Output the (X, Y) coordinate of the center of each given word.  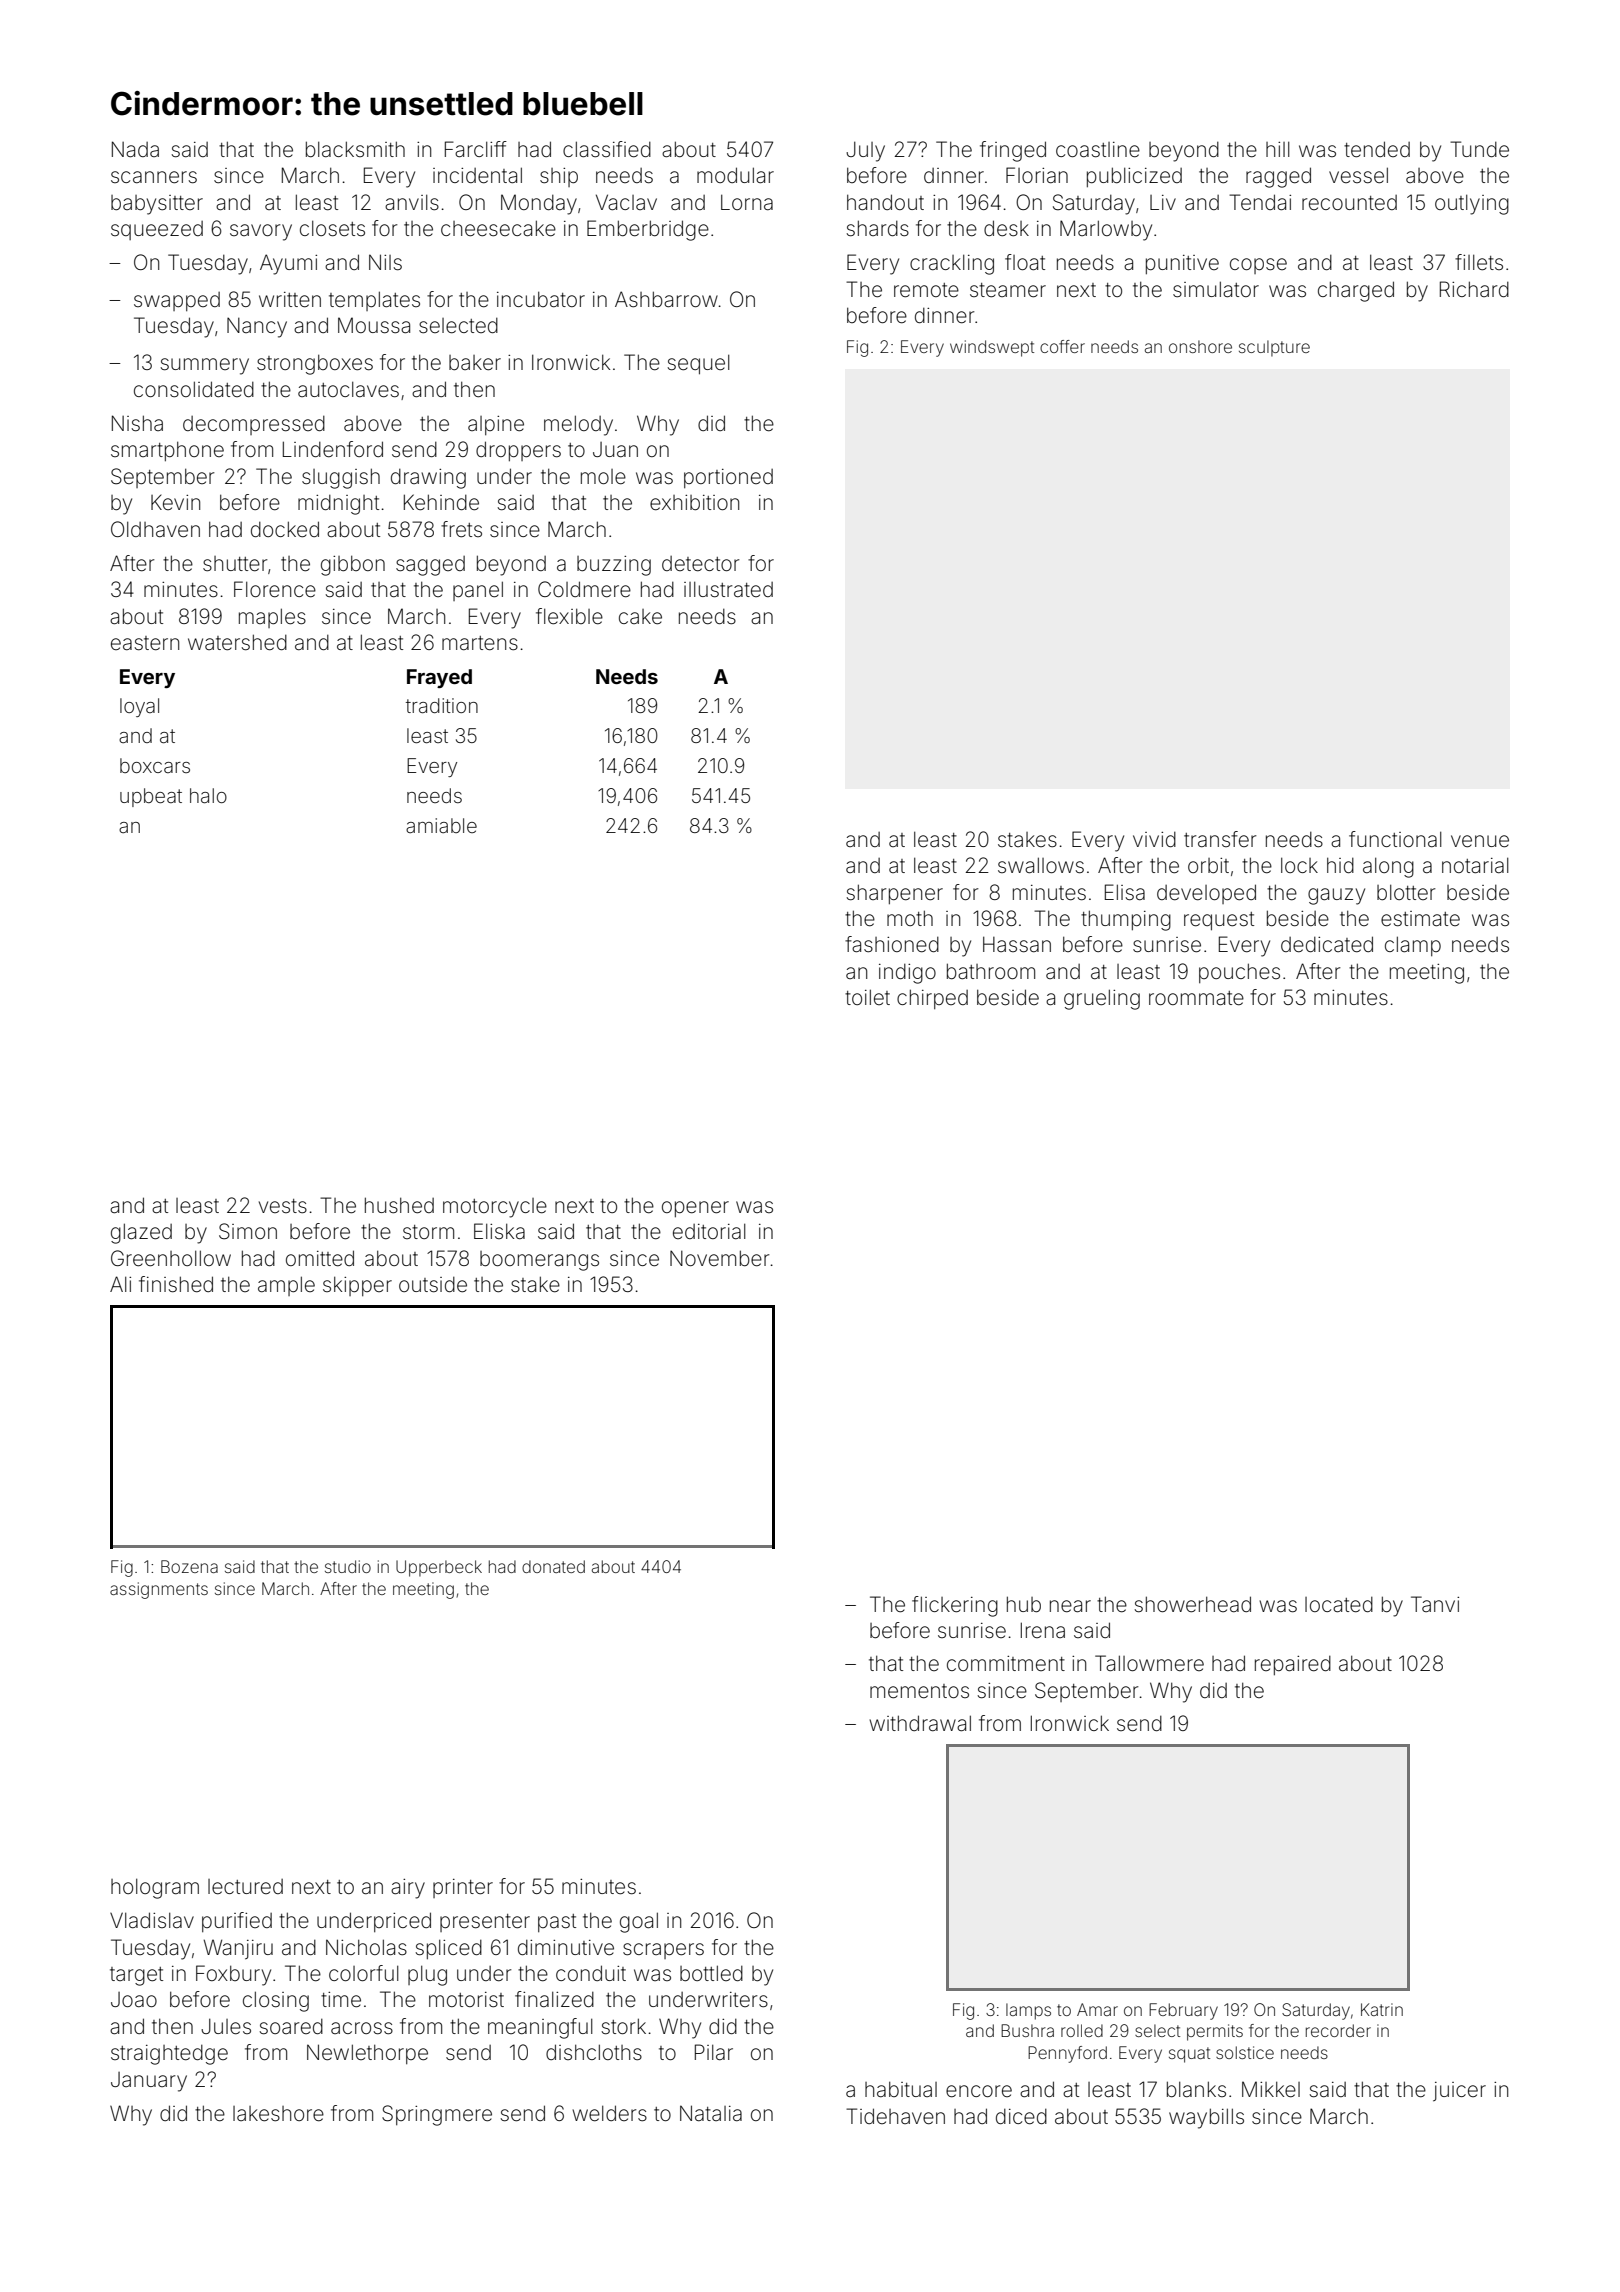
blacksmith (355, 149)
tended (1377, 149)
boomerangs (539, 1261)
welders (609, 2113)
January (149, 2082)
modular (735, 175)
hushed (399, 1205)
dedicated (1327, 944)
